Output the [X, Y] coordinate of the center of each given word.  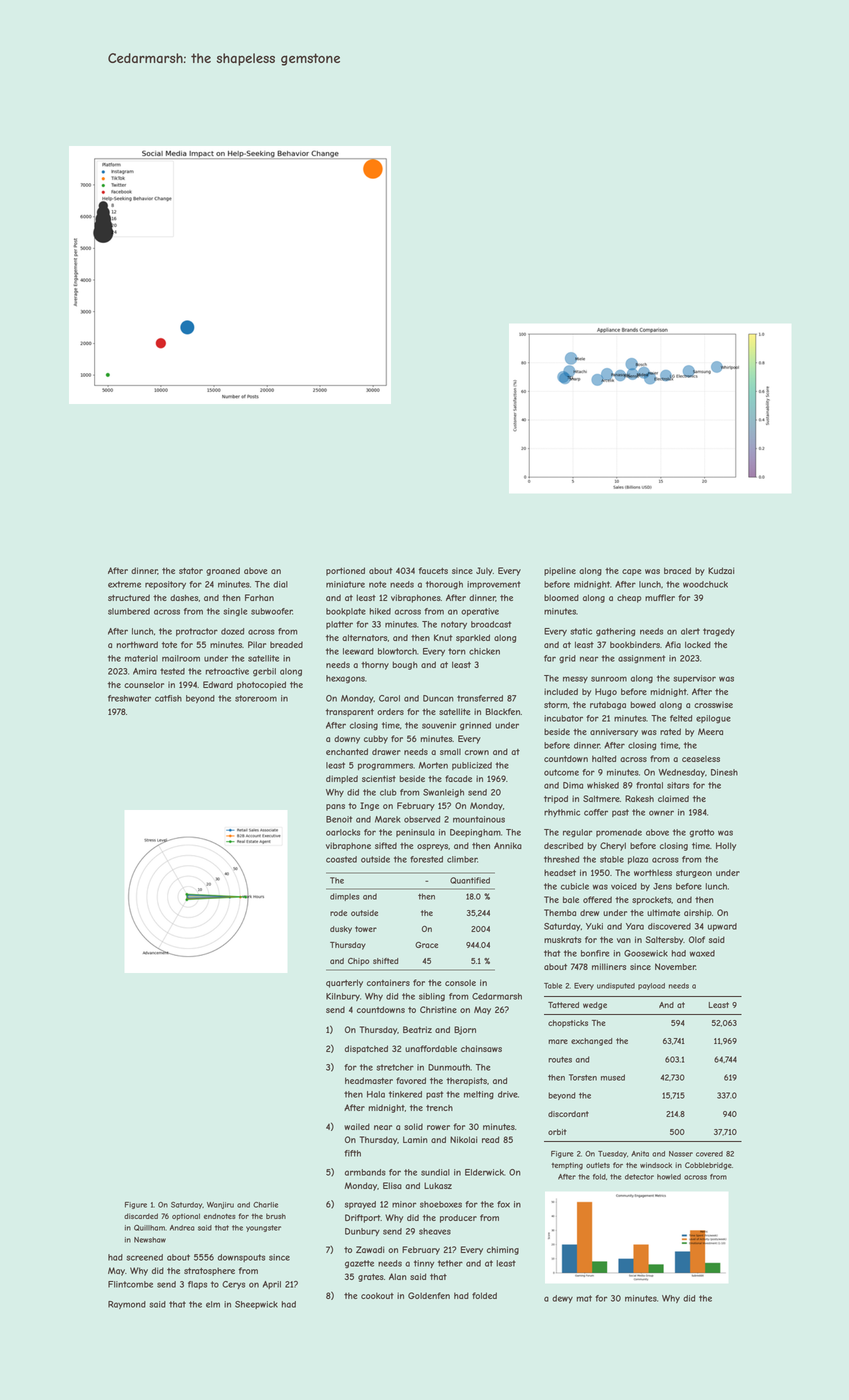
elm [213, 1304]
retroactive [227, 671]
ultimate [663, 912]
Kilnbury [343, 997]
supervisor [694, 679]
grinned [475, 726]
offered [597, 899]
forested [426, 859]
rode [338, 913]
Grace [426, 944]
